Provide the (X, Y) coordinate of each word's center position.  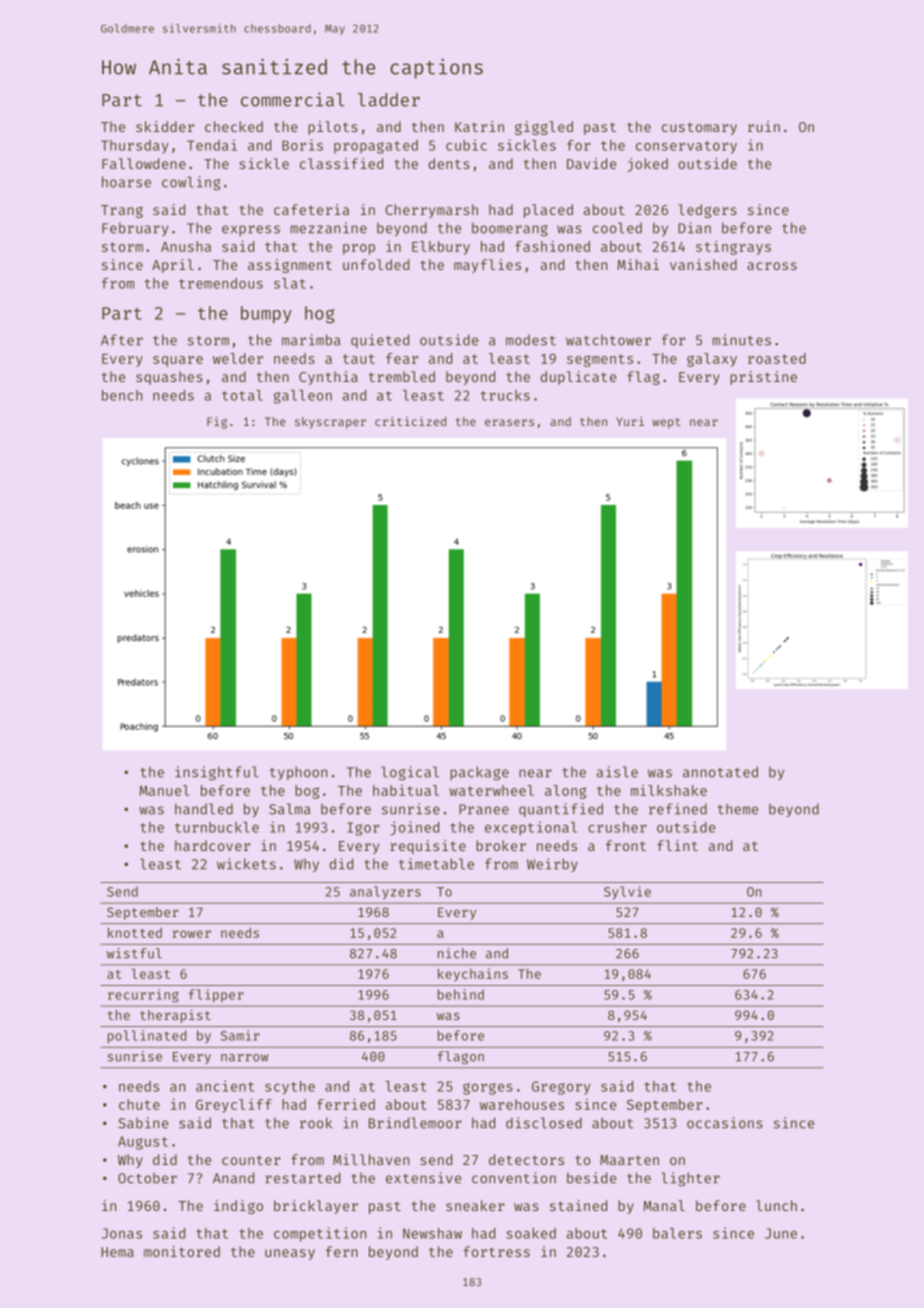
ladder (389, 100)
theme (738, 809)
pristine (763, 378)
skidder (165, 126)
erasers (509, 422)
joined (414, 828)
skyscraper (330, 423)
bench (122, 395)
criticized (410, 421)
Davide (591, 163)
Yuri (630, 421)
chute (139, 1104)
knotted (135, 932)
